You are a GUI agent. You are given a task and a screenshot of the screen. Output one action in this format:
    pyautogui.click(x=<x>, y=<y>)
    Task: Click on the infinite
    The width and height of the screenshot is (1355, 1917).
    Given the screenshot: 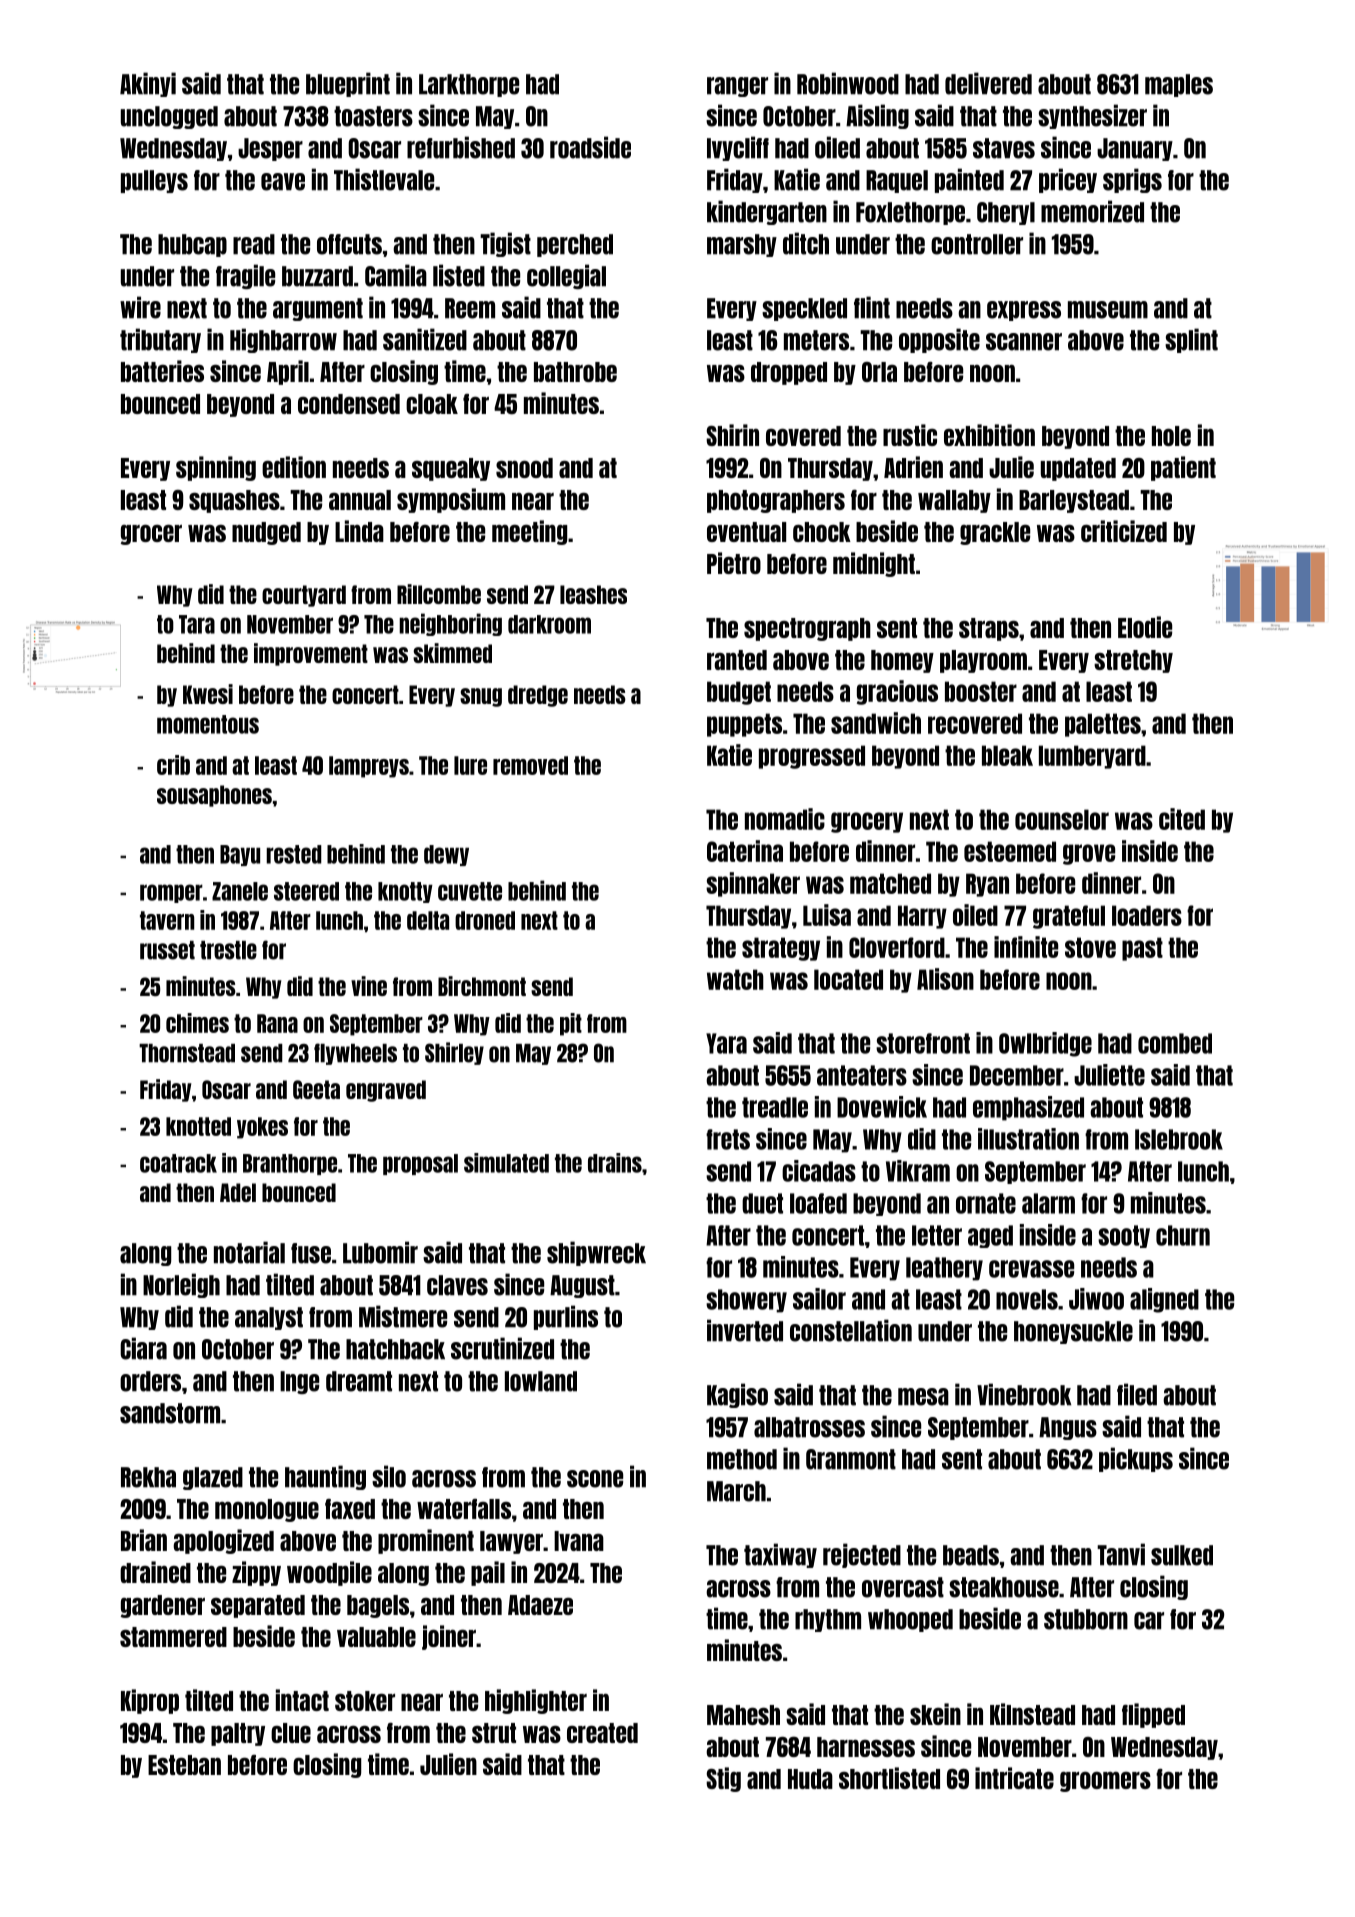 What is the action you would take?
    pyautogui.click(x=1026, y=947)
